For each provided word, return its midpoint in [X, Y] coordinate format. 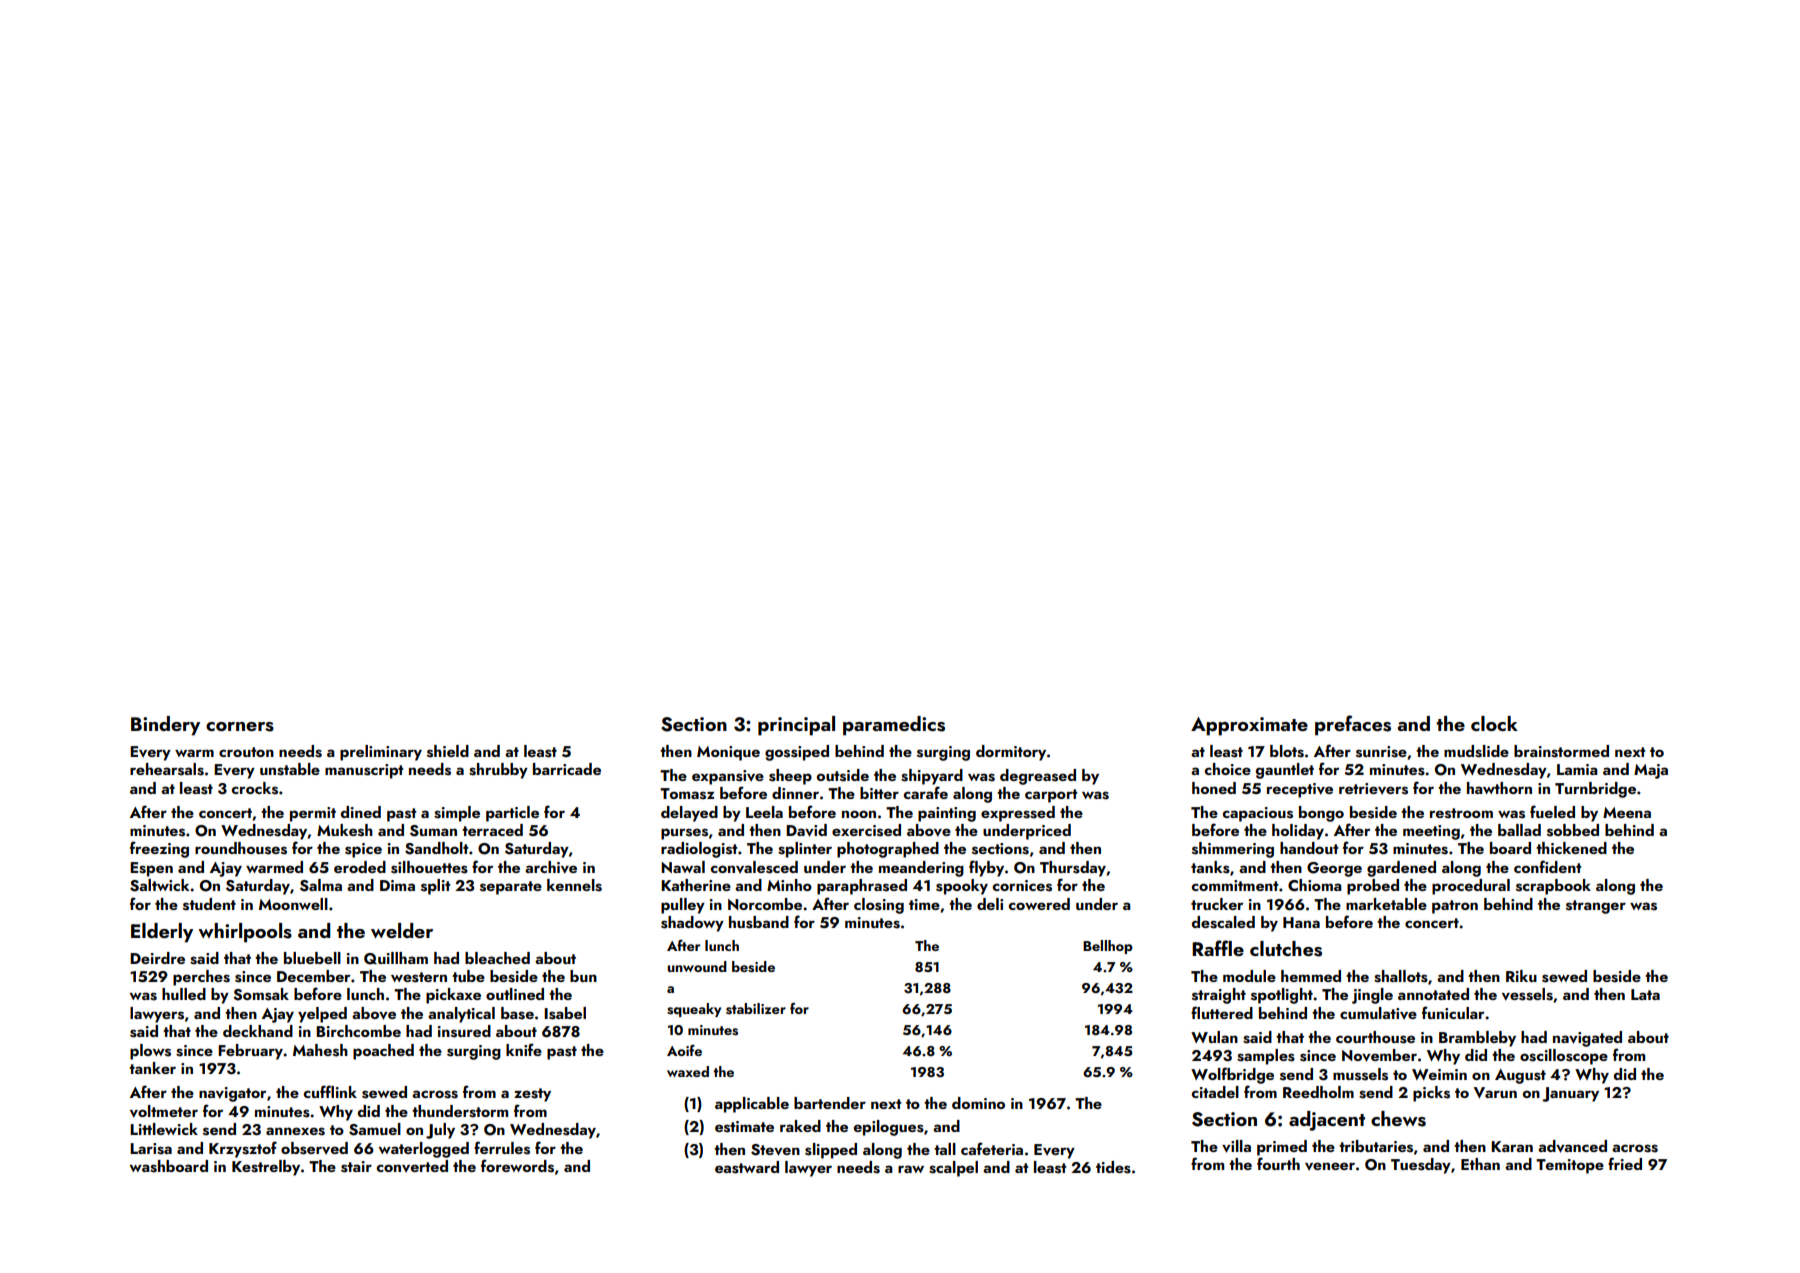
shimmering [1233, 850]
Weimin [1439, 1074]
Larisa [151, 1149]
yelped [322, 1015]
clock [1494, 723]
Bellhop [1108, 947]
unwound [697, 966]
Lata [1645, 994]
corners [240, 727]
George [1334, 869]
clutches [1286, 949]
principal [796, 726]
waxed [688, 1071]
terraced [492, 830]
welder [402, 930]
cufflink [330, 1091]
